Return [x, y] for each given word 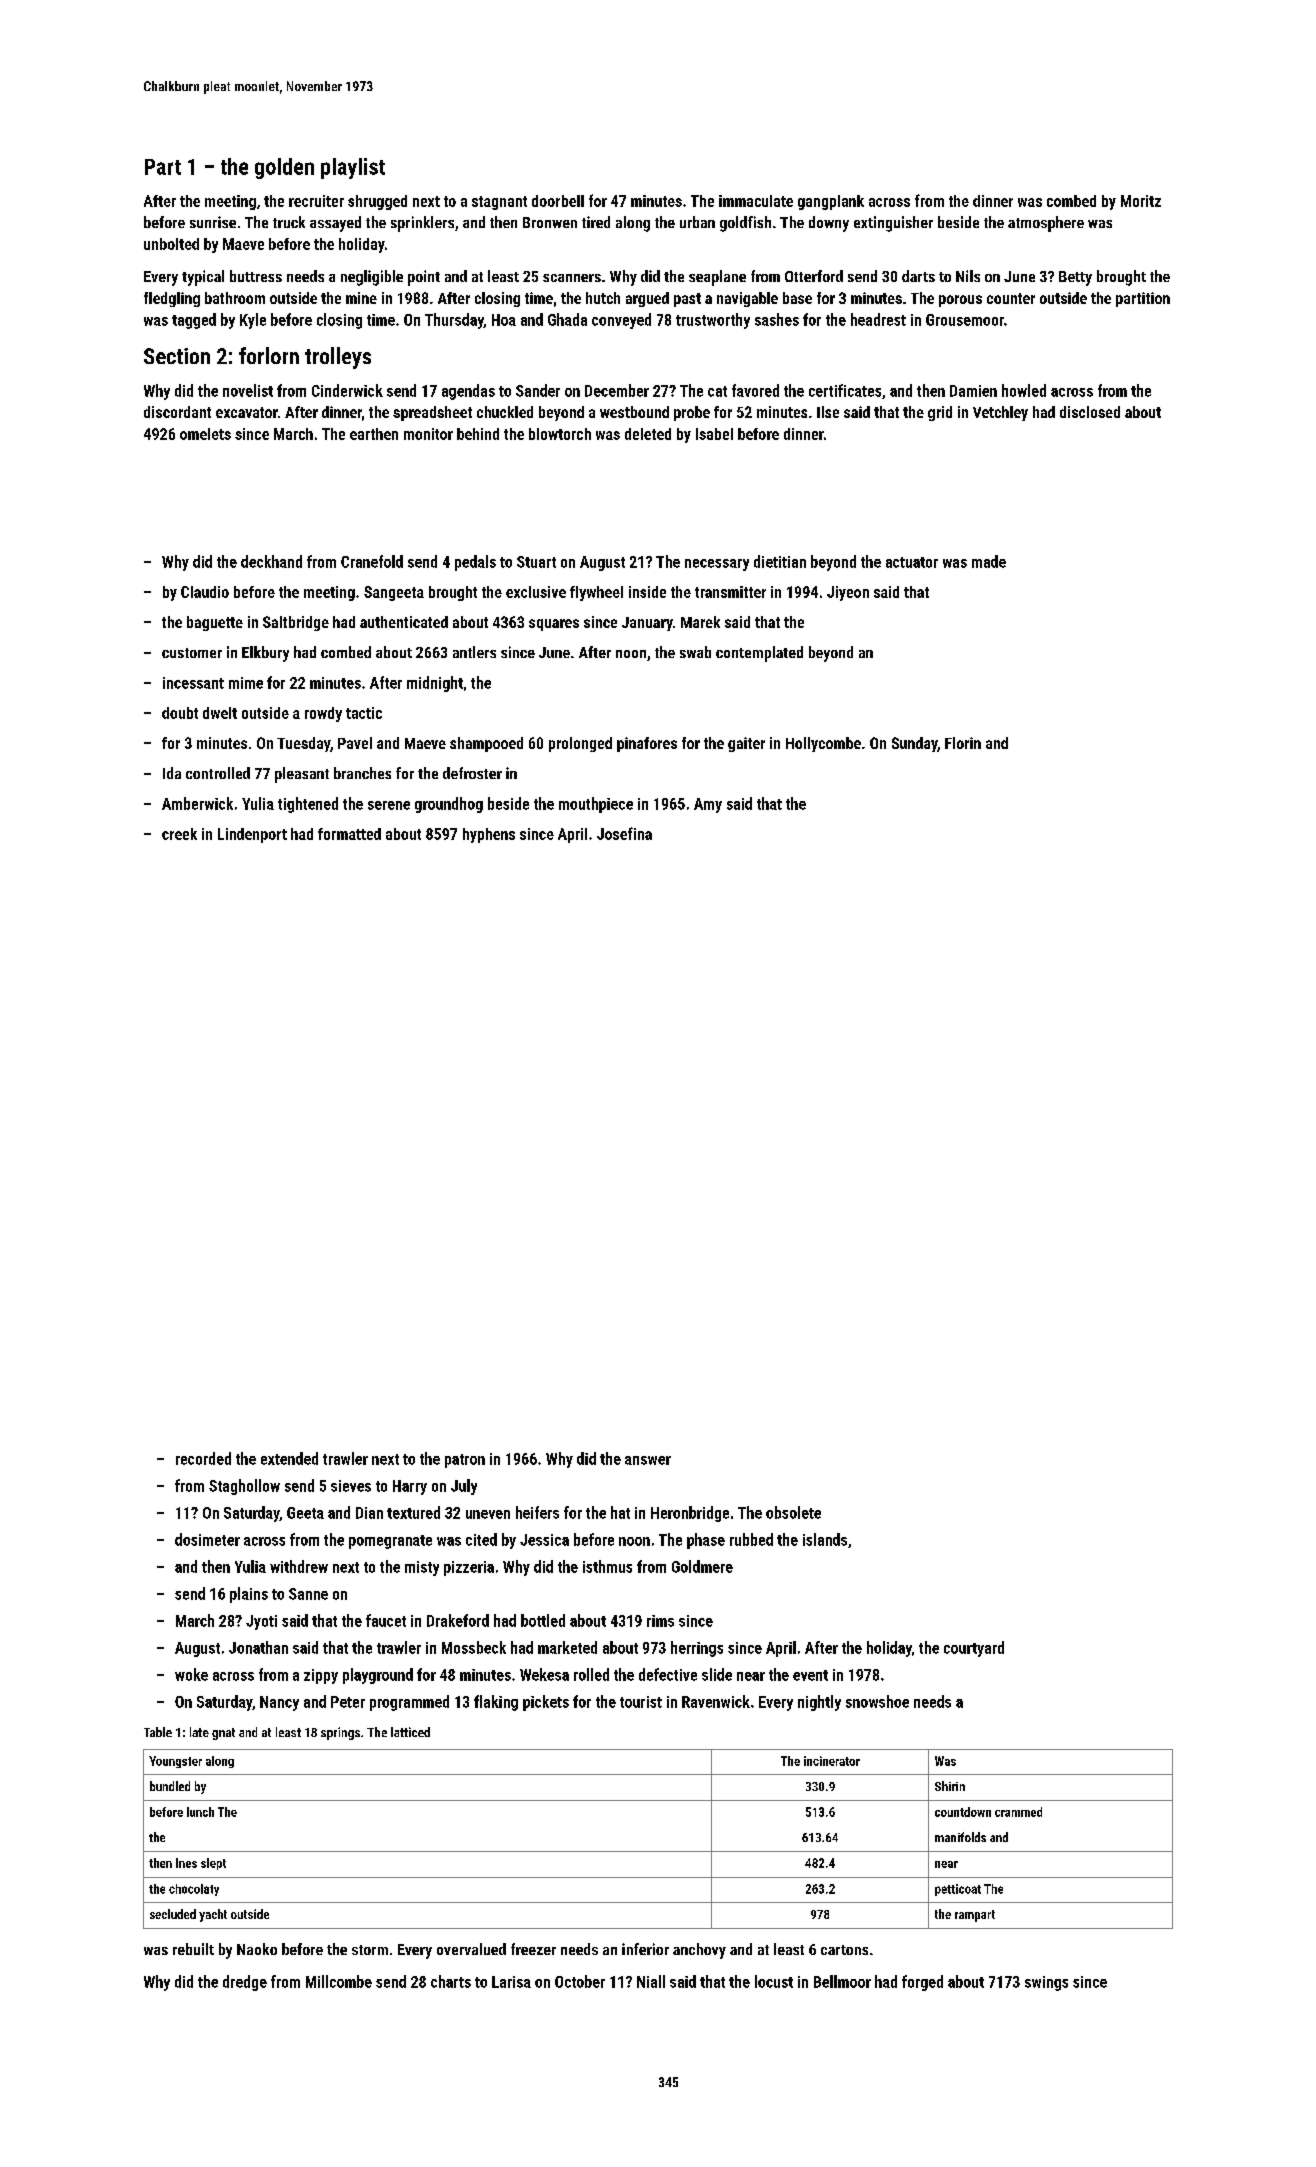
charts [451, 1981]
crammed [1018, 1812]
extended [289, 1458]
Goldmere [702, 1566]
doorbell [558, 201]
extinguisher [893, 224]
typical [203, 278]
